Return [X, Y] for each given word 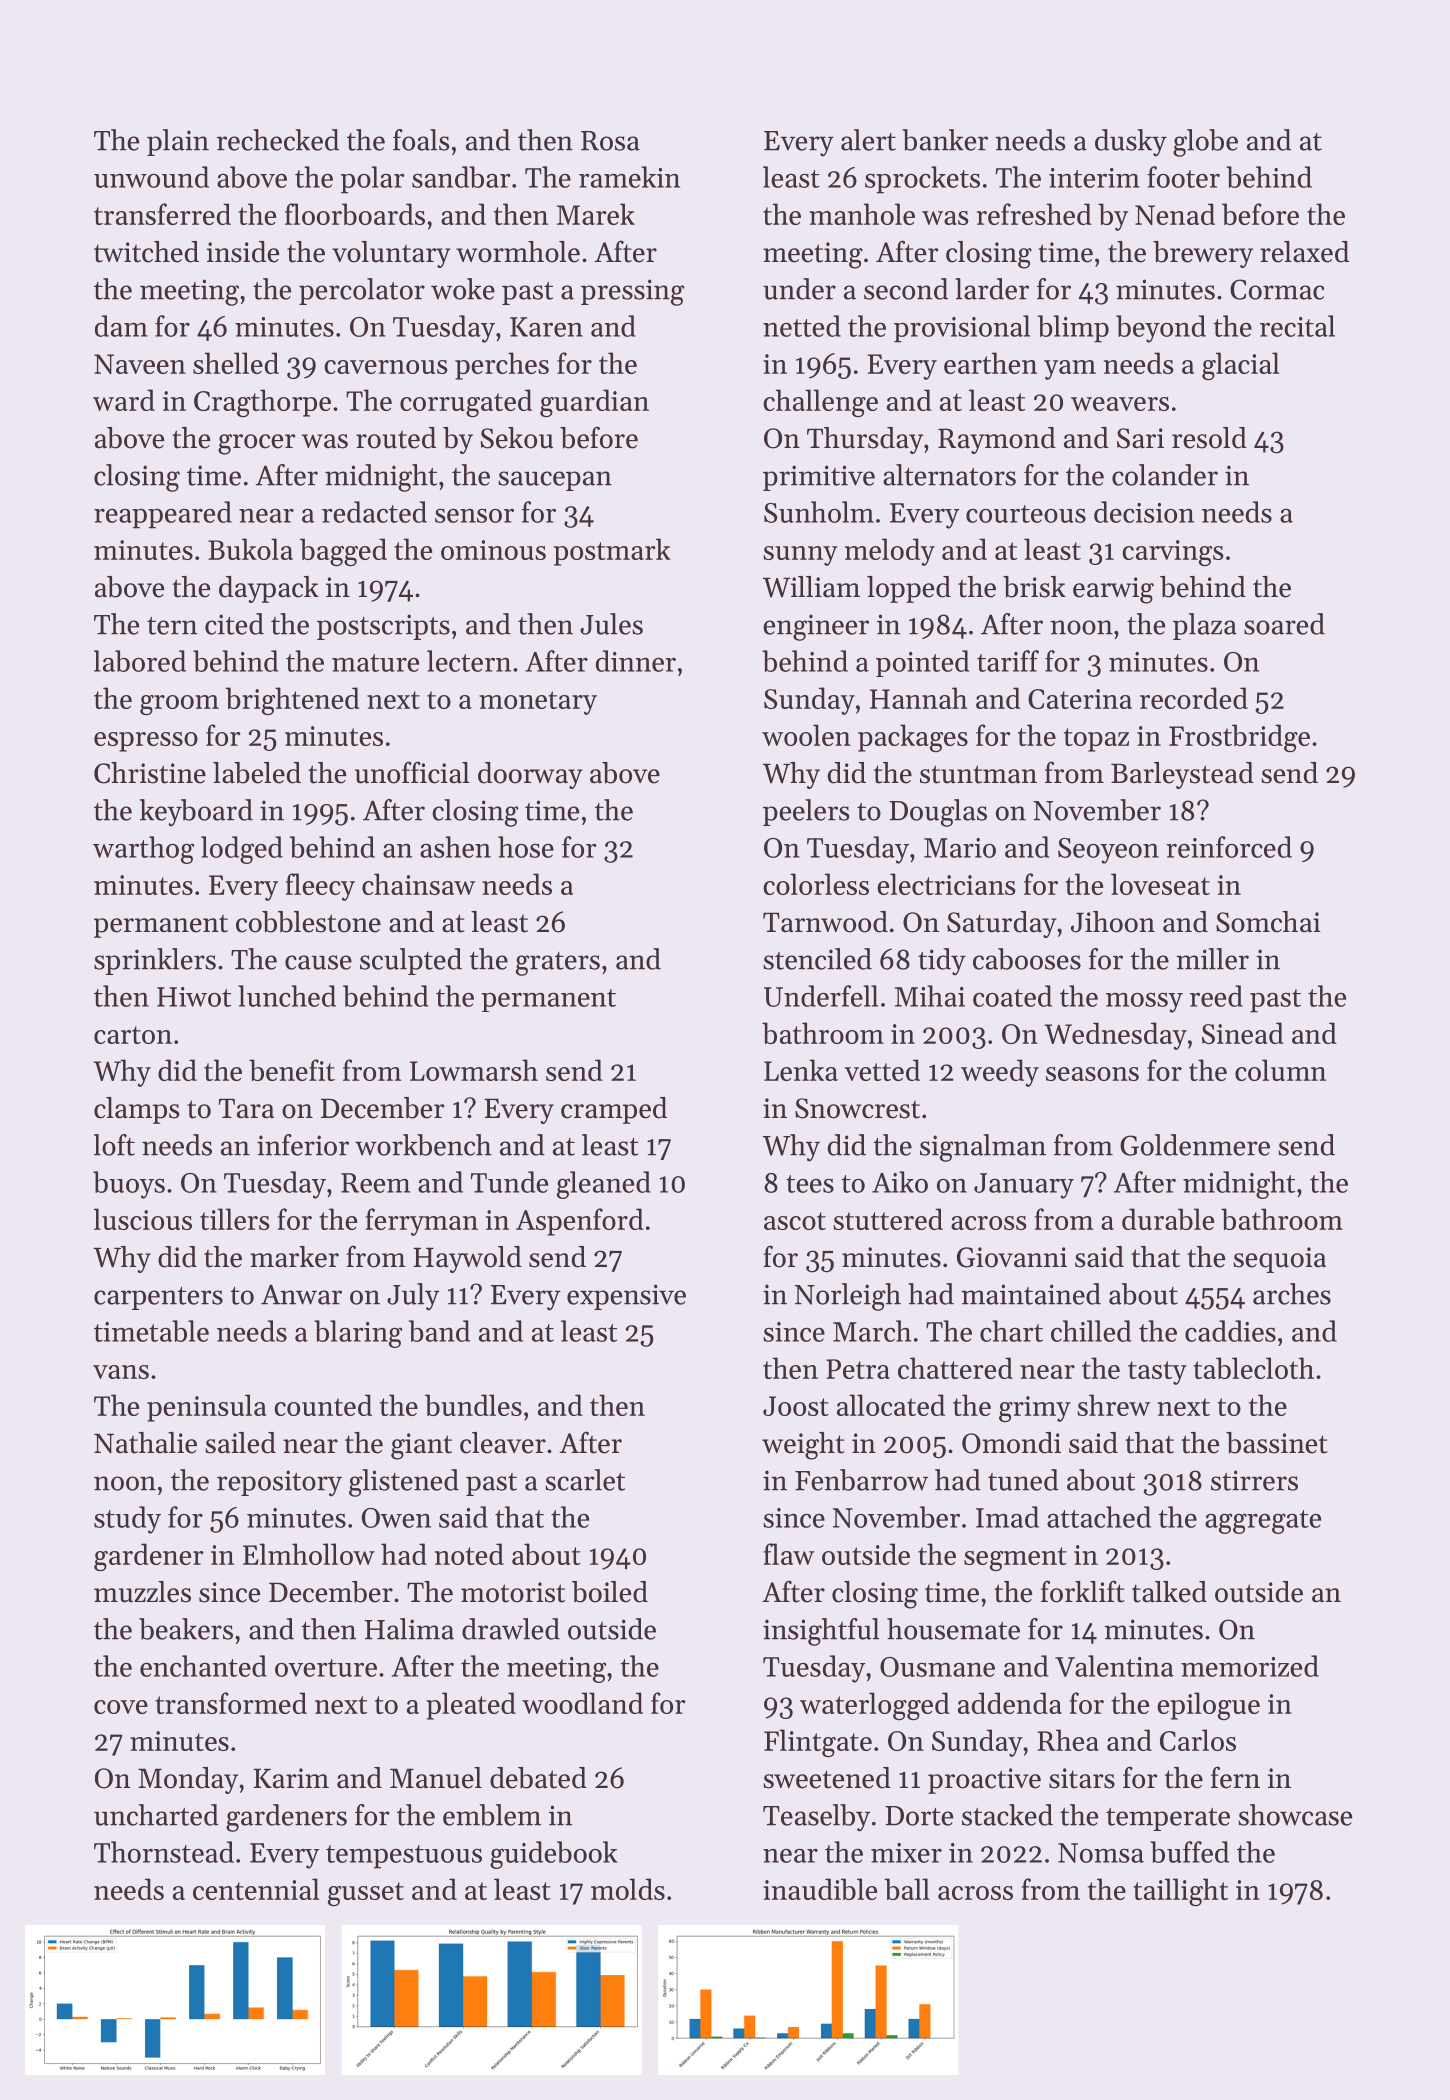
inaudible [820, 1889]
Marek [596, 214]
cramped [614, 1110]
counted [323, 1405]
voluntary [391, 254]
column [1280, 1070]
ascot [795, 1221]
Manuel [436, 1778]
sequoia [1279, 1260]
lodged [242, 850]
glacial [1240, 366]
